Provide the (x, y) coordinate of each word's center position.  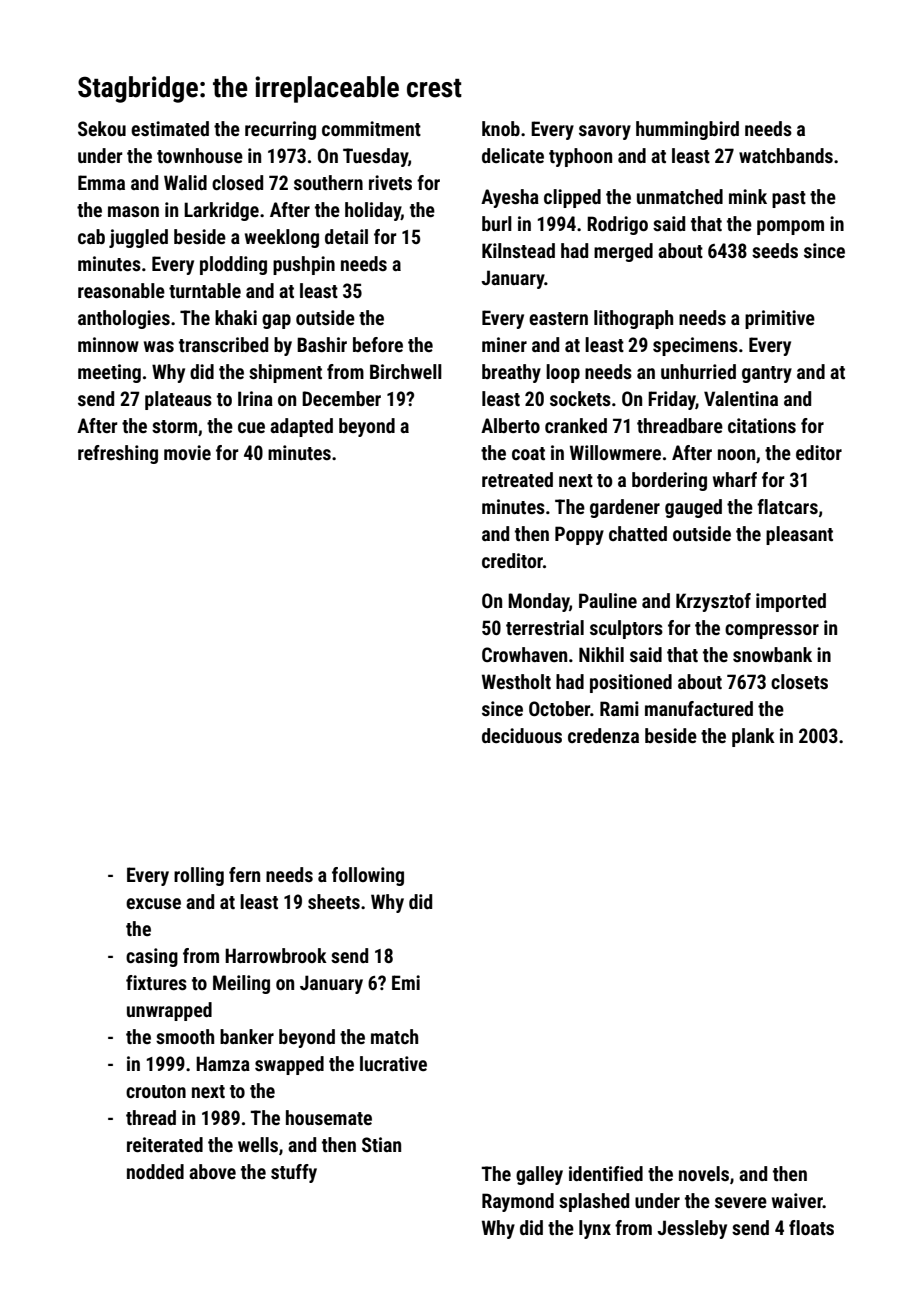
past (789, 199)
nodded (155, 1171)
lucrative (393, 1063)
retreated (517, 479)
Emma (101, 182)
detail (346, 236)
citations (762, 425)
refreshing (118, 454)
